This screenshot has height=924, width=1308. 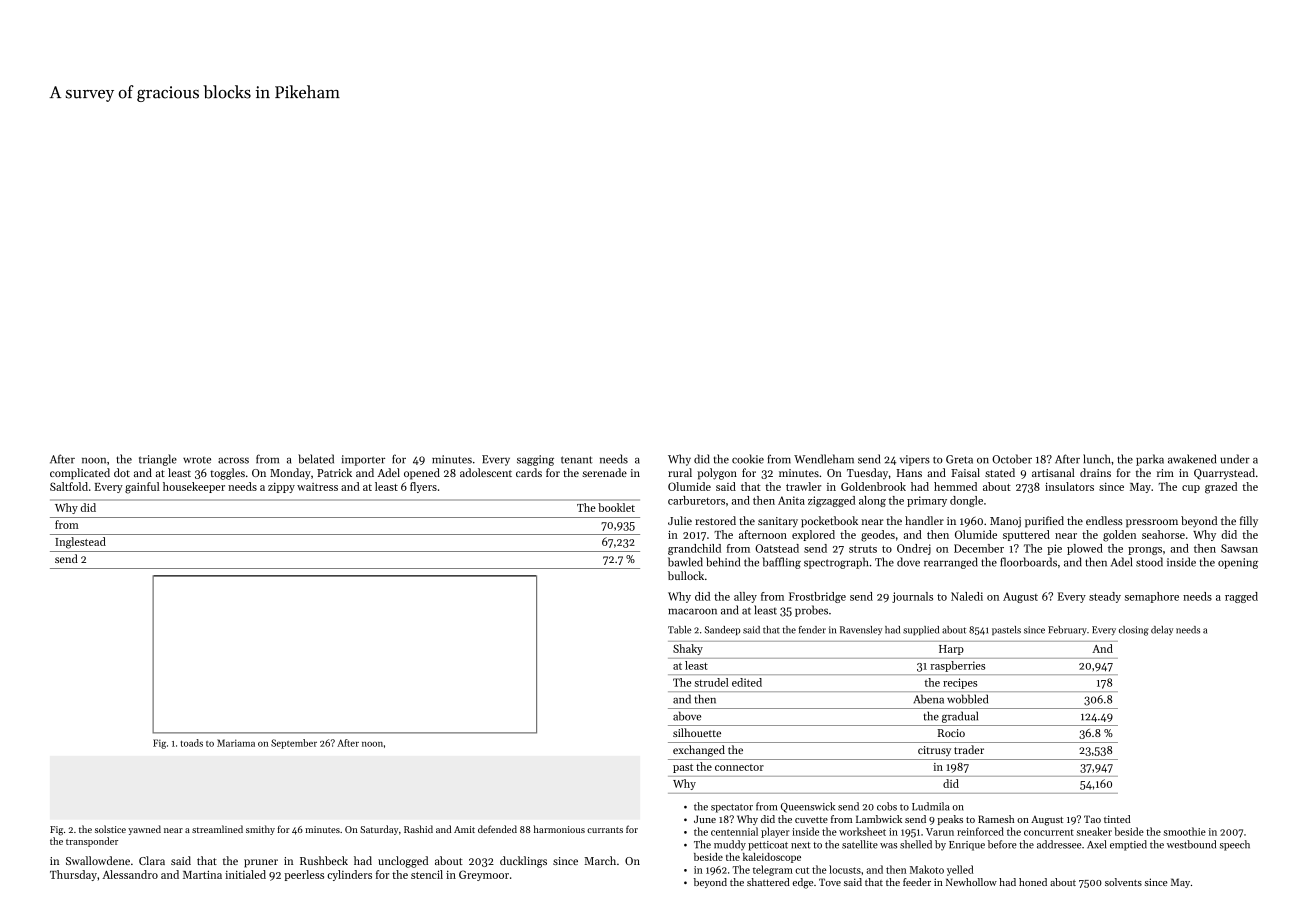 What do you see at coordinates (730, 845) in the screenshot?
I see `muddy` at bounding box center [730, 845].
